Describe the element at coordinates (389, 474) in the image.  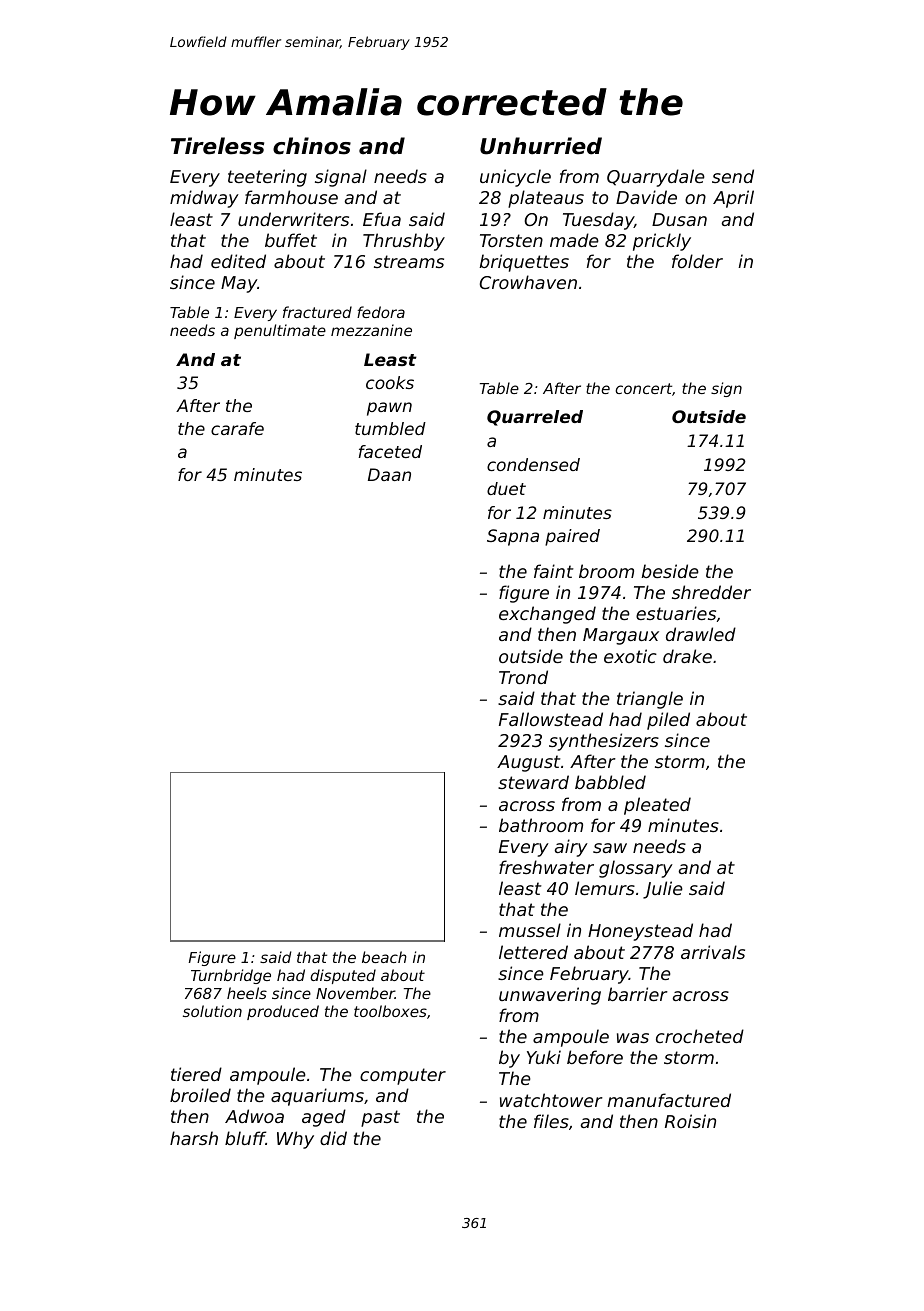
I see `Daan` at that location.
